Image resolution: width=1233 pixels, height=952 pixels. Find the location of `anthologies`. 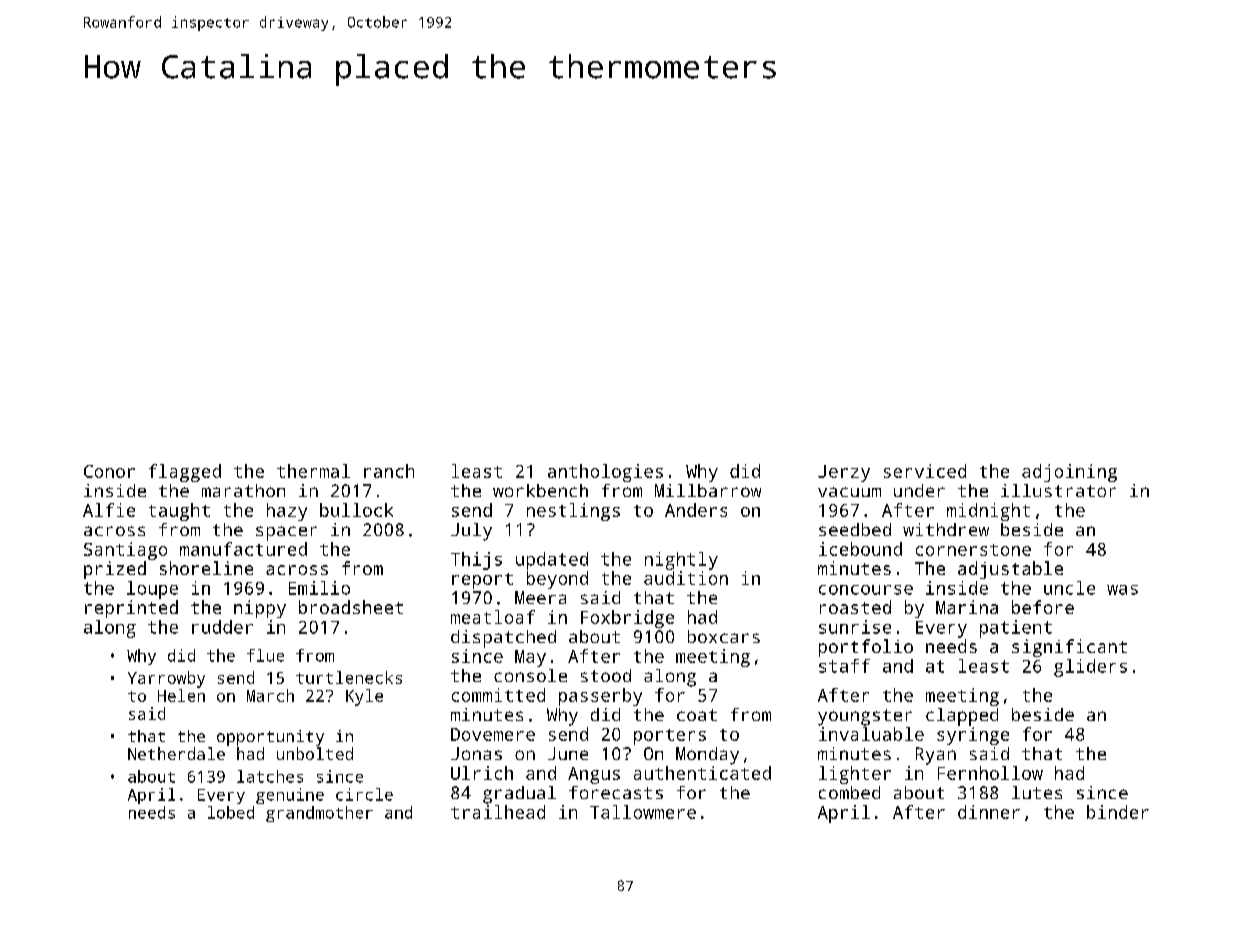

anthologies is located at coordinates (605, 473).
